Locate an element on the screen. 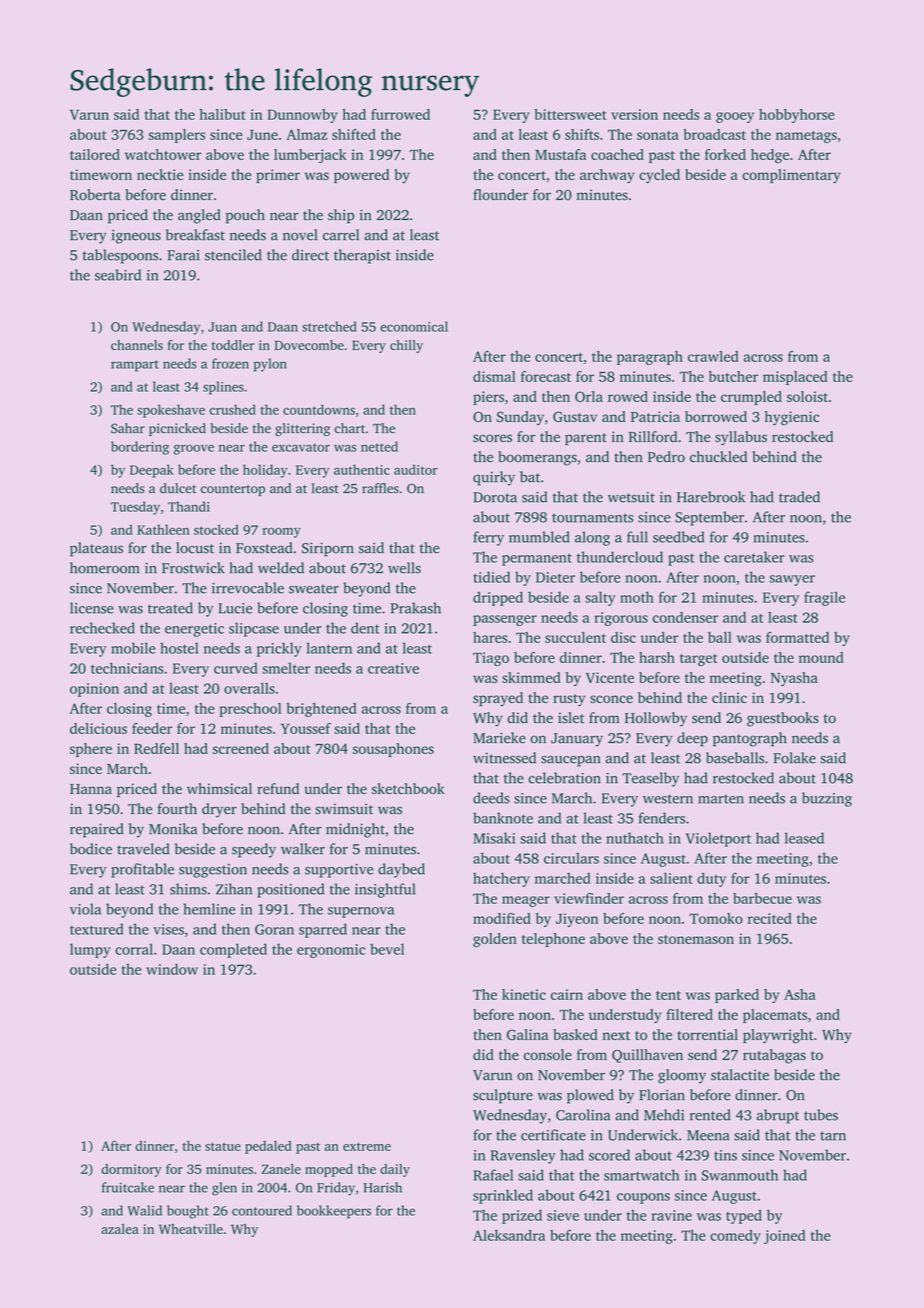 The image size is (924, 1308). pantograph is located at coordinates (750, 739).
